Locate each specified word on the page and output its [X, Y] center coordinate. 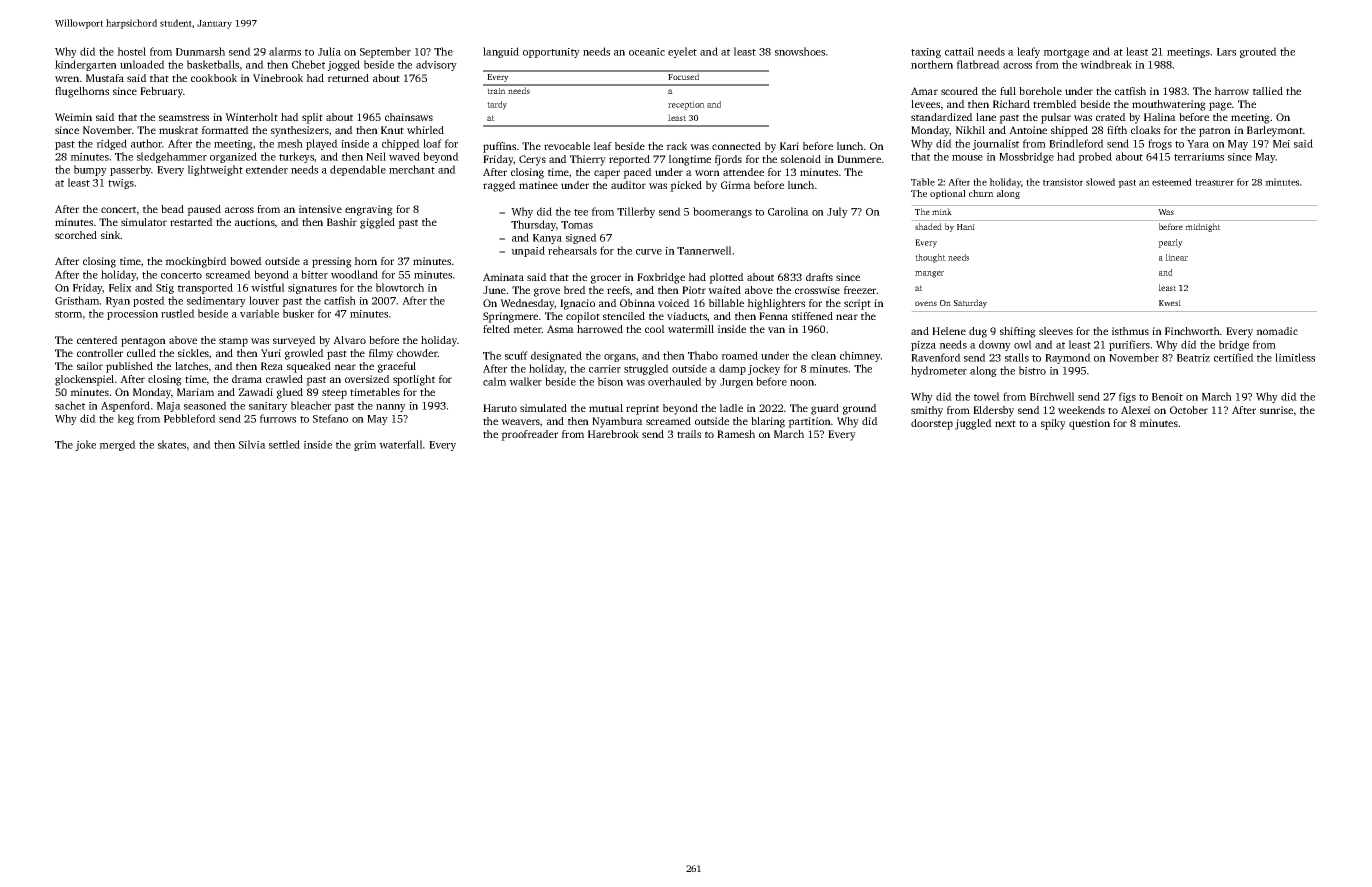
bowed [246, 261]
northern [932, 64]
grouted [1258, 52]
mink [942, 211]
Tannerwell [704, 250]
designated [556, 356]
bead [172, 209]
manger [929, 274]
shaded [928, 226]
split [312, 118]
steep [334, 394]
